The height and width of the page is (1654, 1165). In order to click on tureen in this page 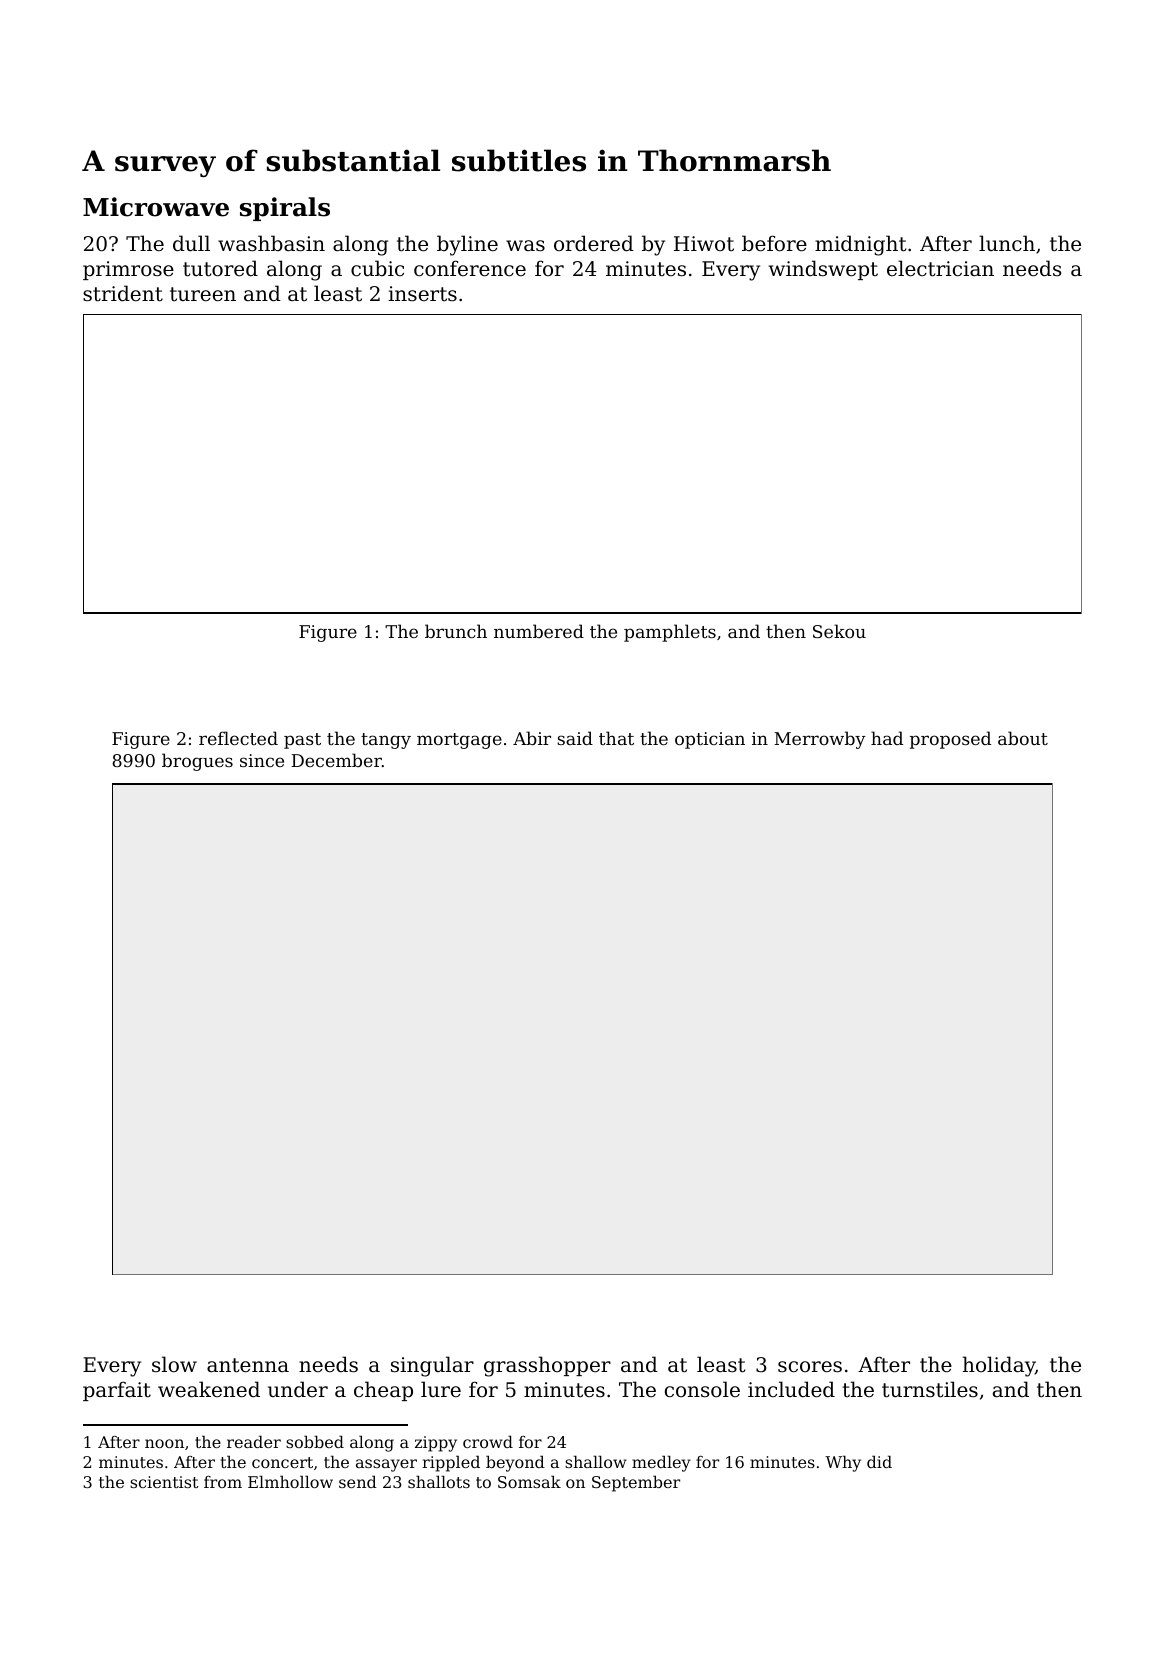, I will do `click(203, 294)`.
